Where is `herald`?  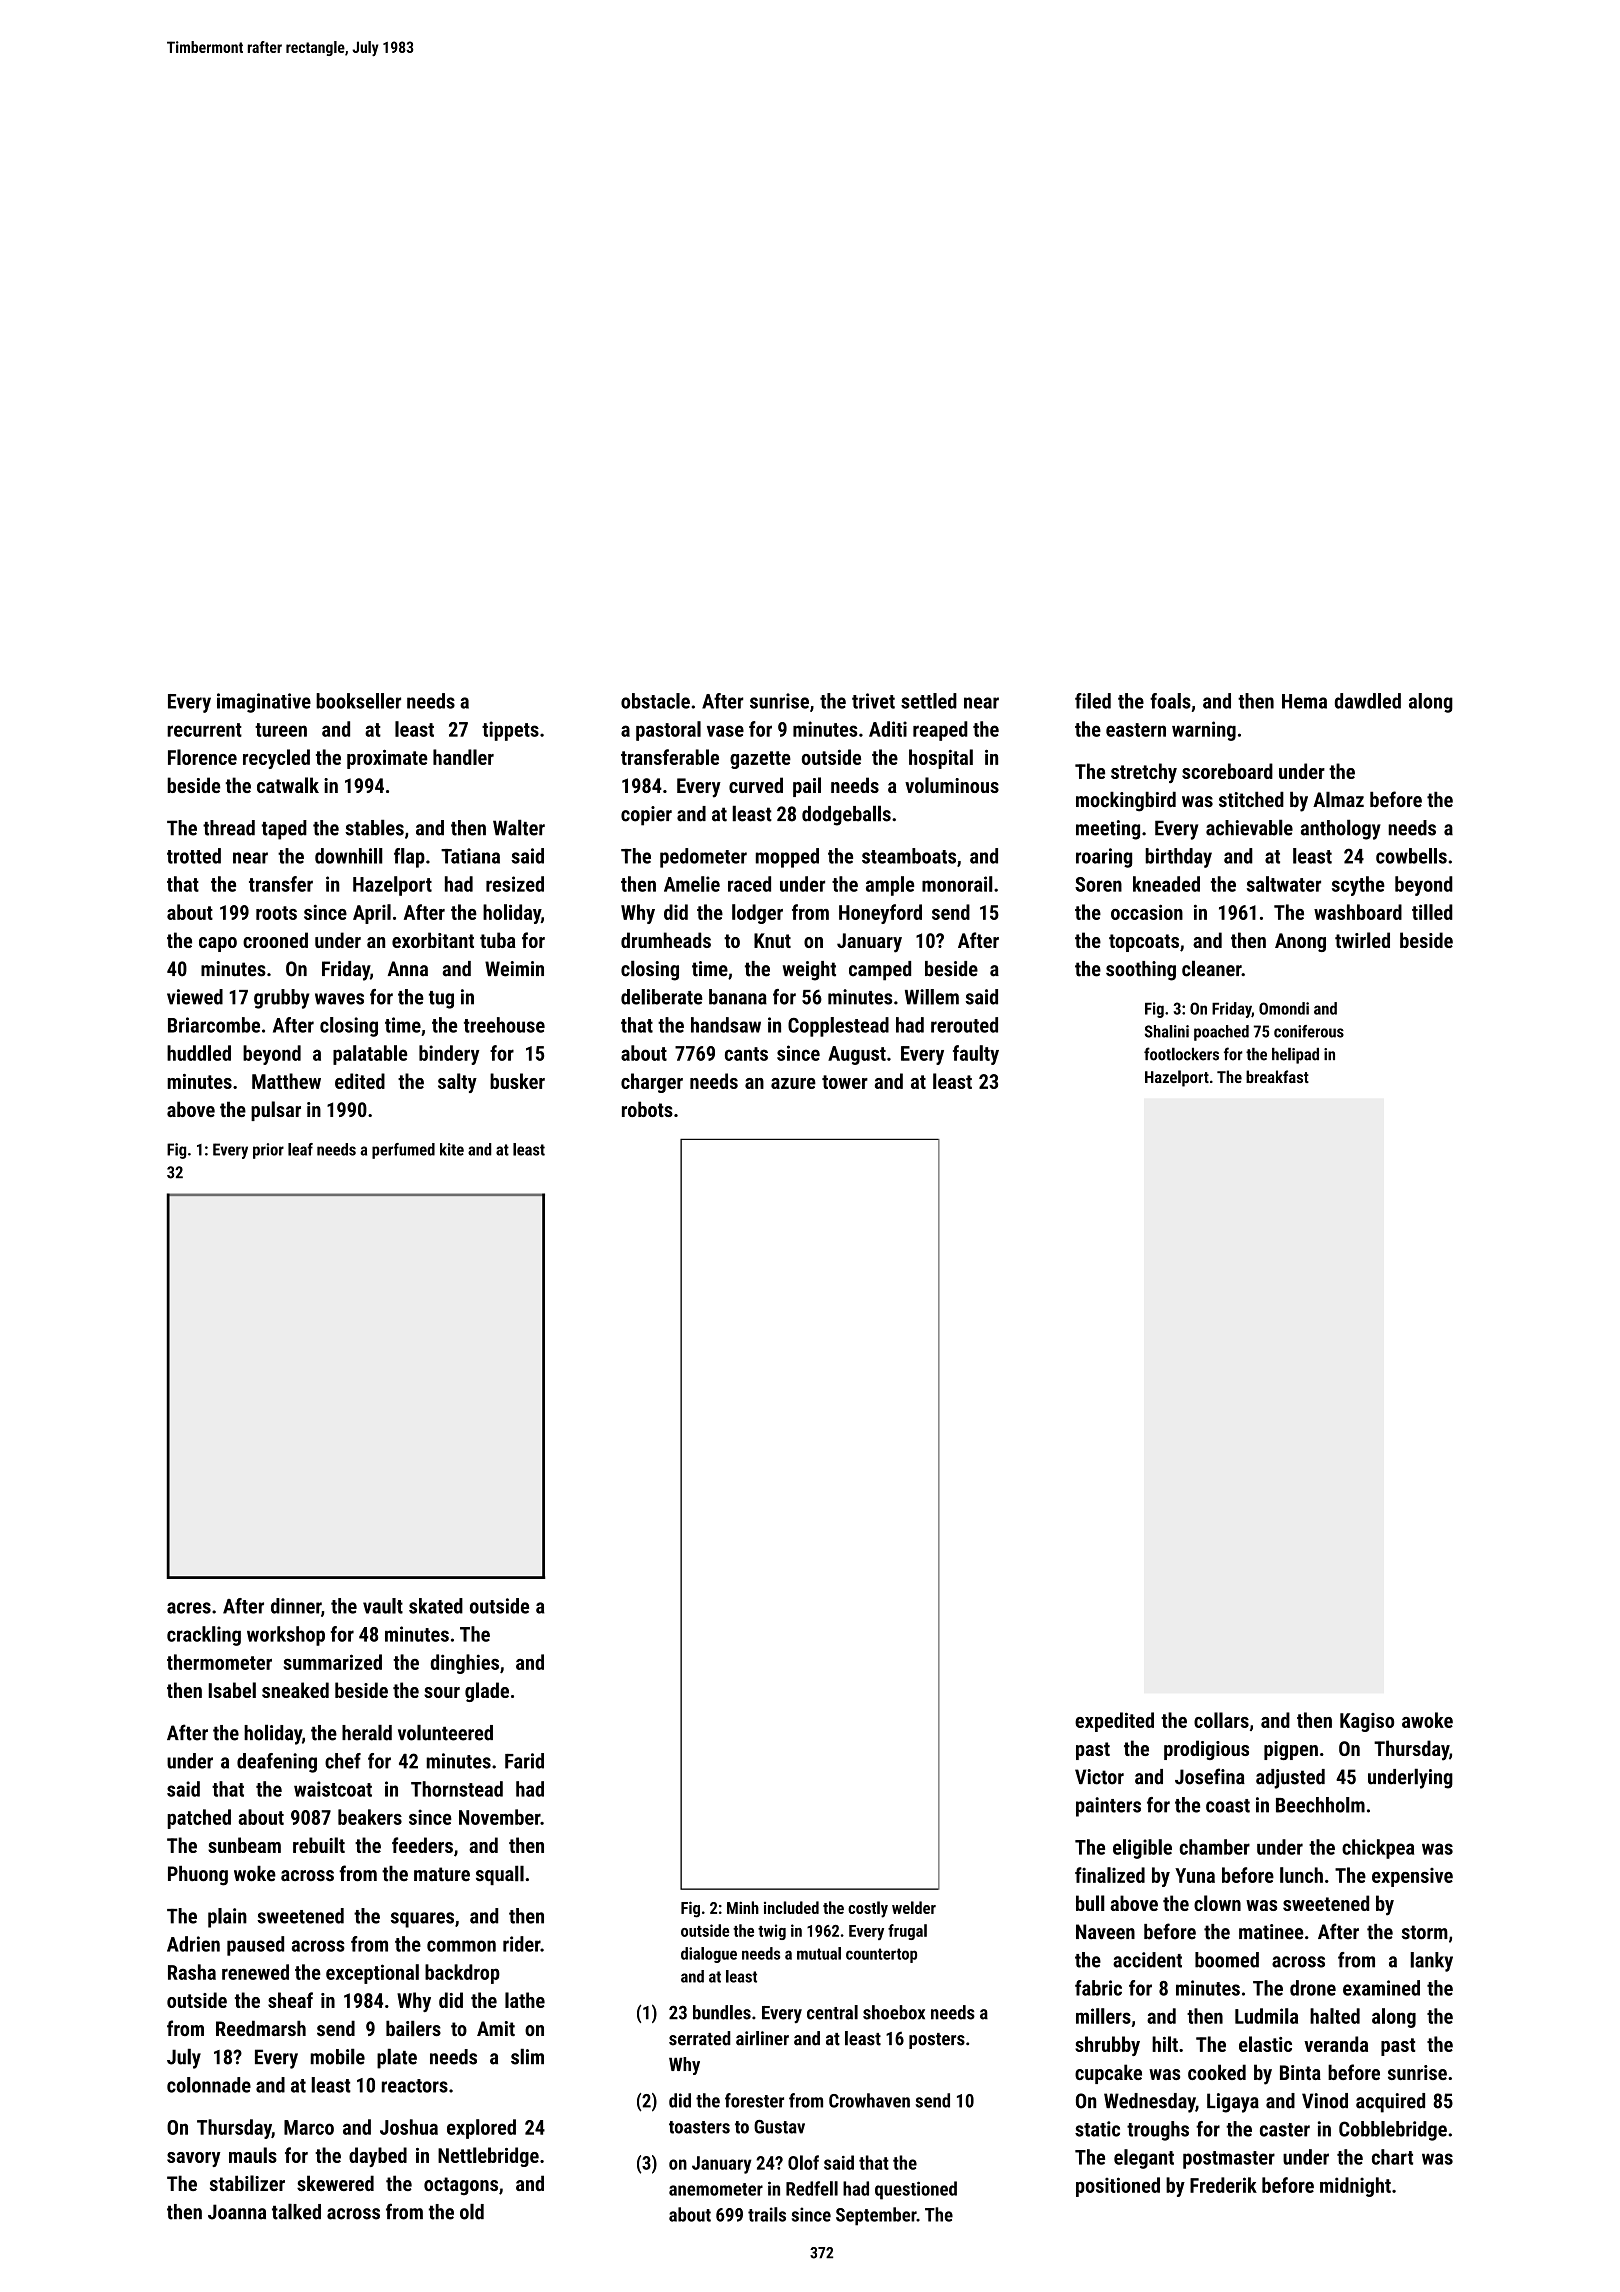
herald is located at coordinates (367, 1732).
